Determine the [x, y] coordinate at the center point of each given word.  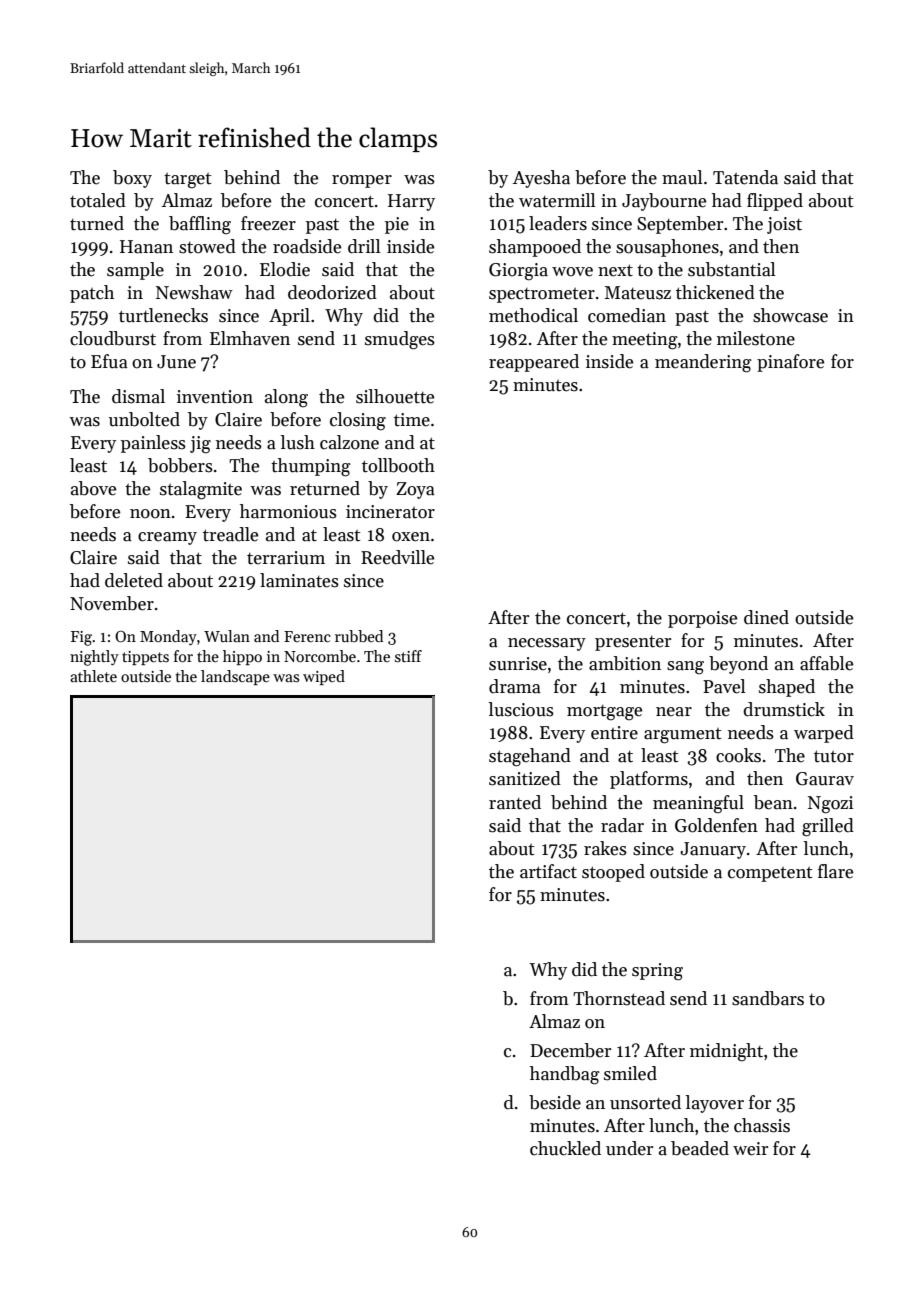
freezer [268, 223]
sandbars [768, 998]
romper [362, 181]
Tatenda [745, 177]
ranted [515, 802]
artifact [548, 871]
